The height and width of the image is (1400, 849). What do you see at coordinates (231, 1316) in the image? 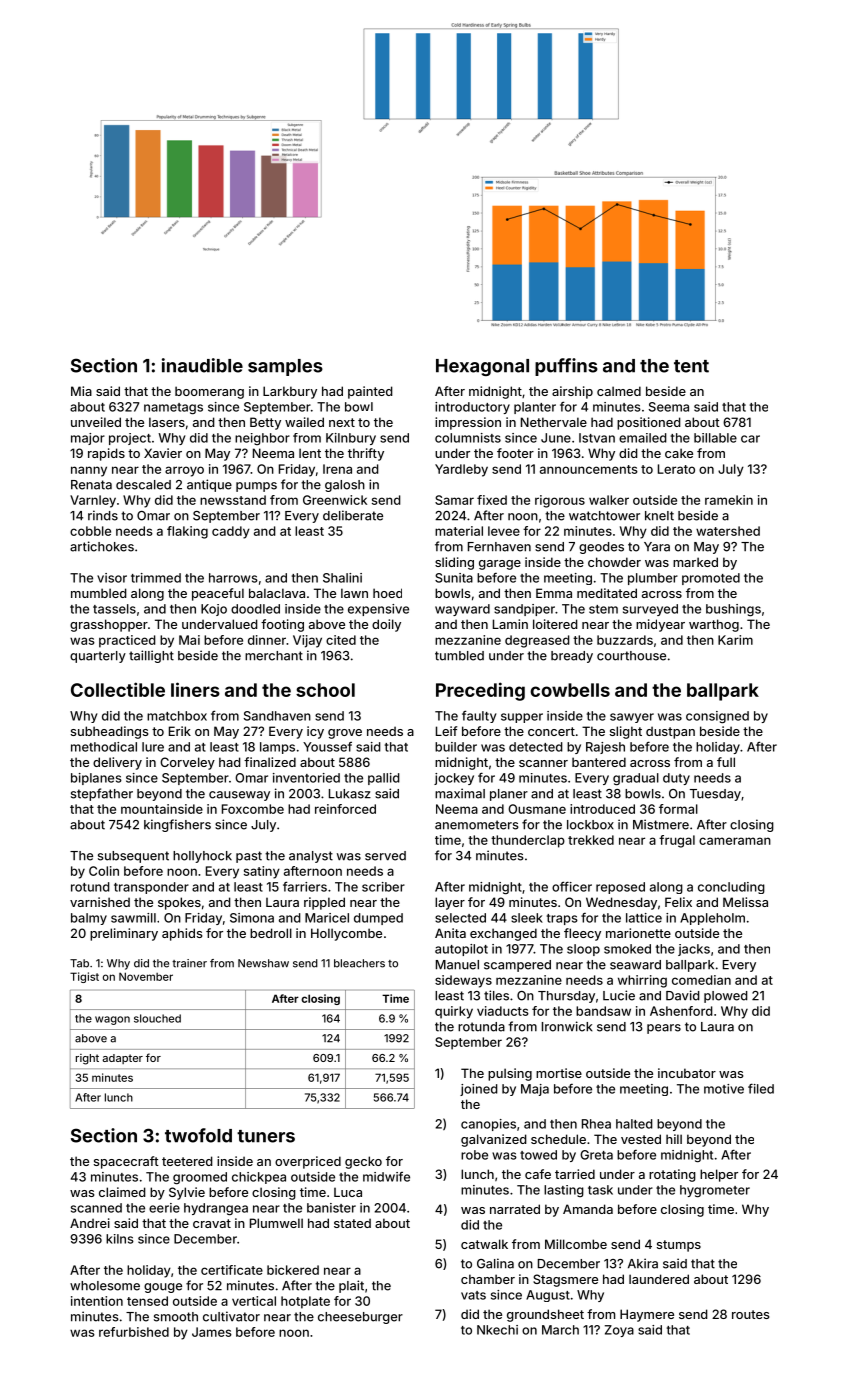
I see `cultivator` at bounding box center [231, 1316].
